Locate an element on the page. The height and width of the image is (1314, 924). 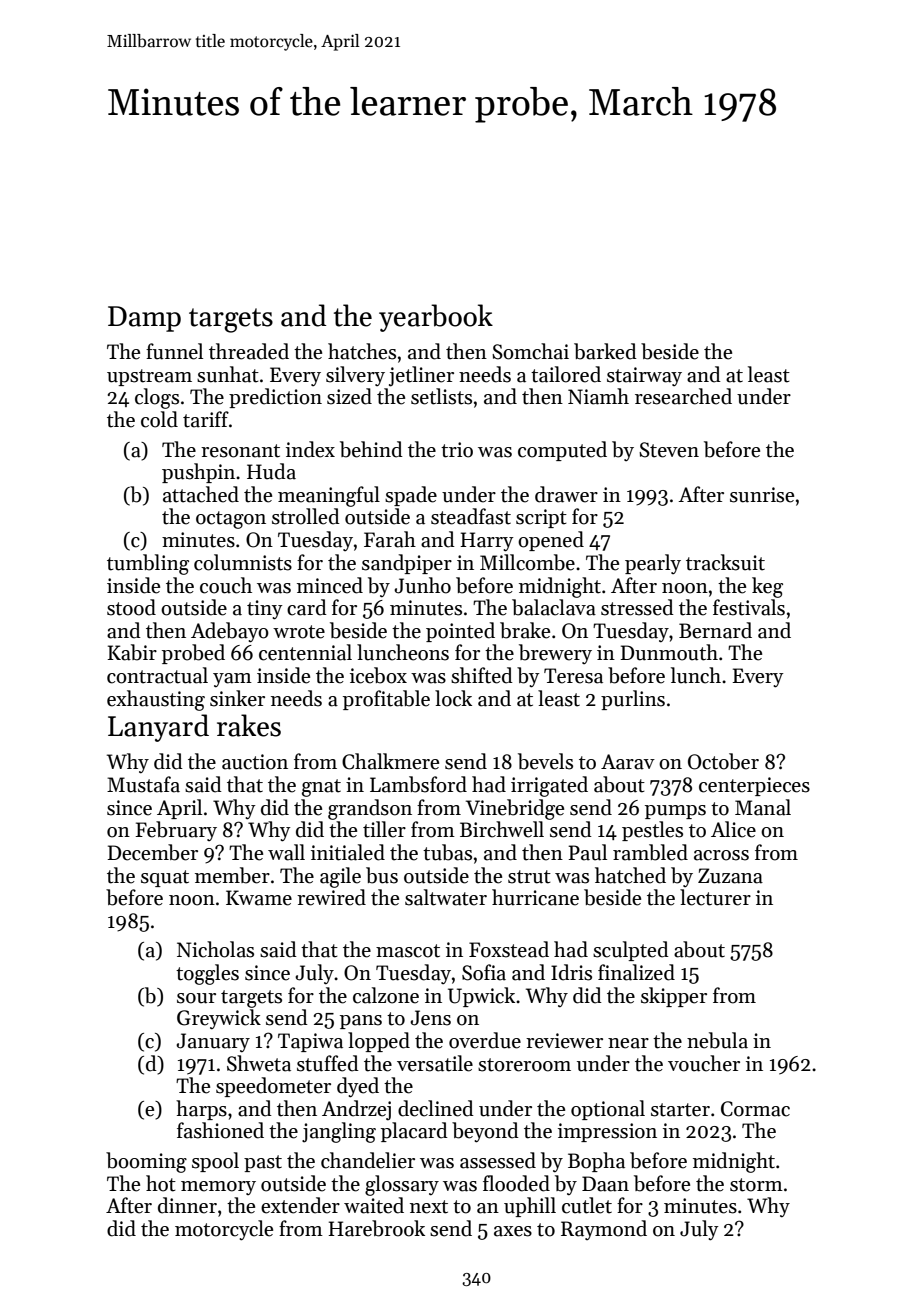
barked is located at coordinates (605, 351).
